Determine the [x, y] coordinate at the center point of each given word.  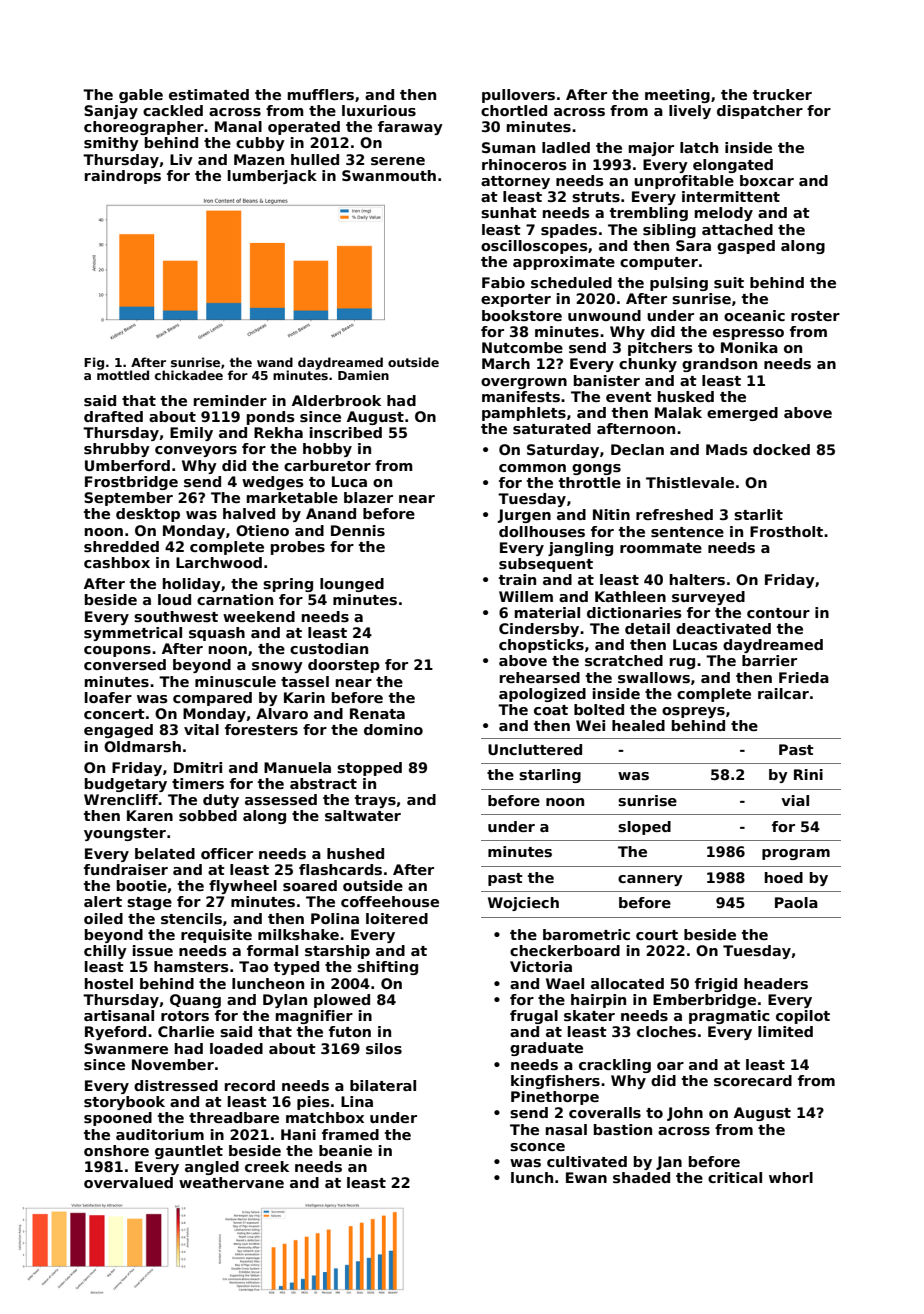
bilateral [383, 1085]
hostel [109, 983]
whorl [791, 1177]
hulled [315, 159]
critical [735, 1177]
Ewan [586, 1177]
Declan [637, 449]
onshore [116, 1150]
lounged [352, 585]
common [532, 468]
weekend [259, 616]
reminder [230, 400]
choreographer [144, 128]
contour [778, 613]
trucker [782, 94]
